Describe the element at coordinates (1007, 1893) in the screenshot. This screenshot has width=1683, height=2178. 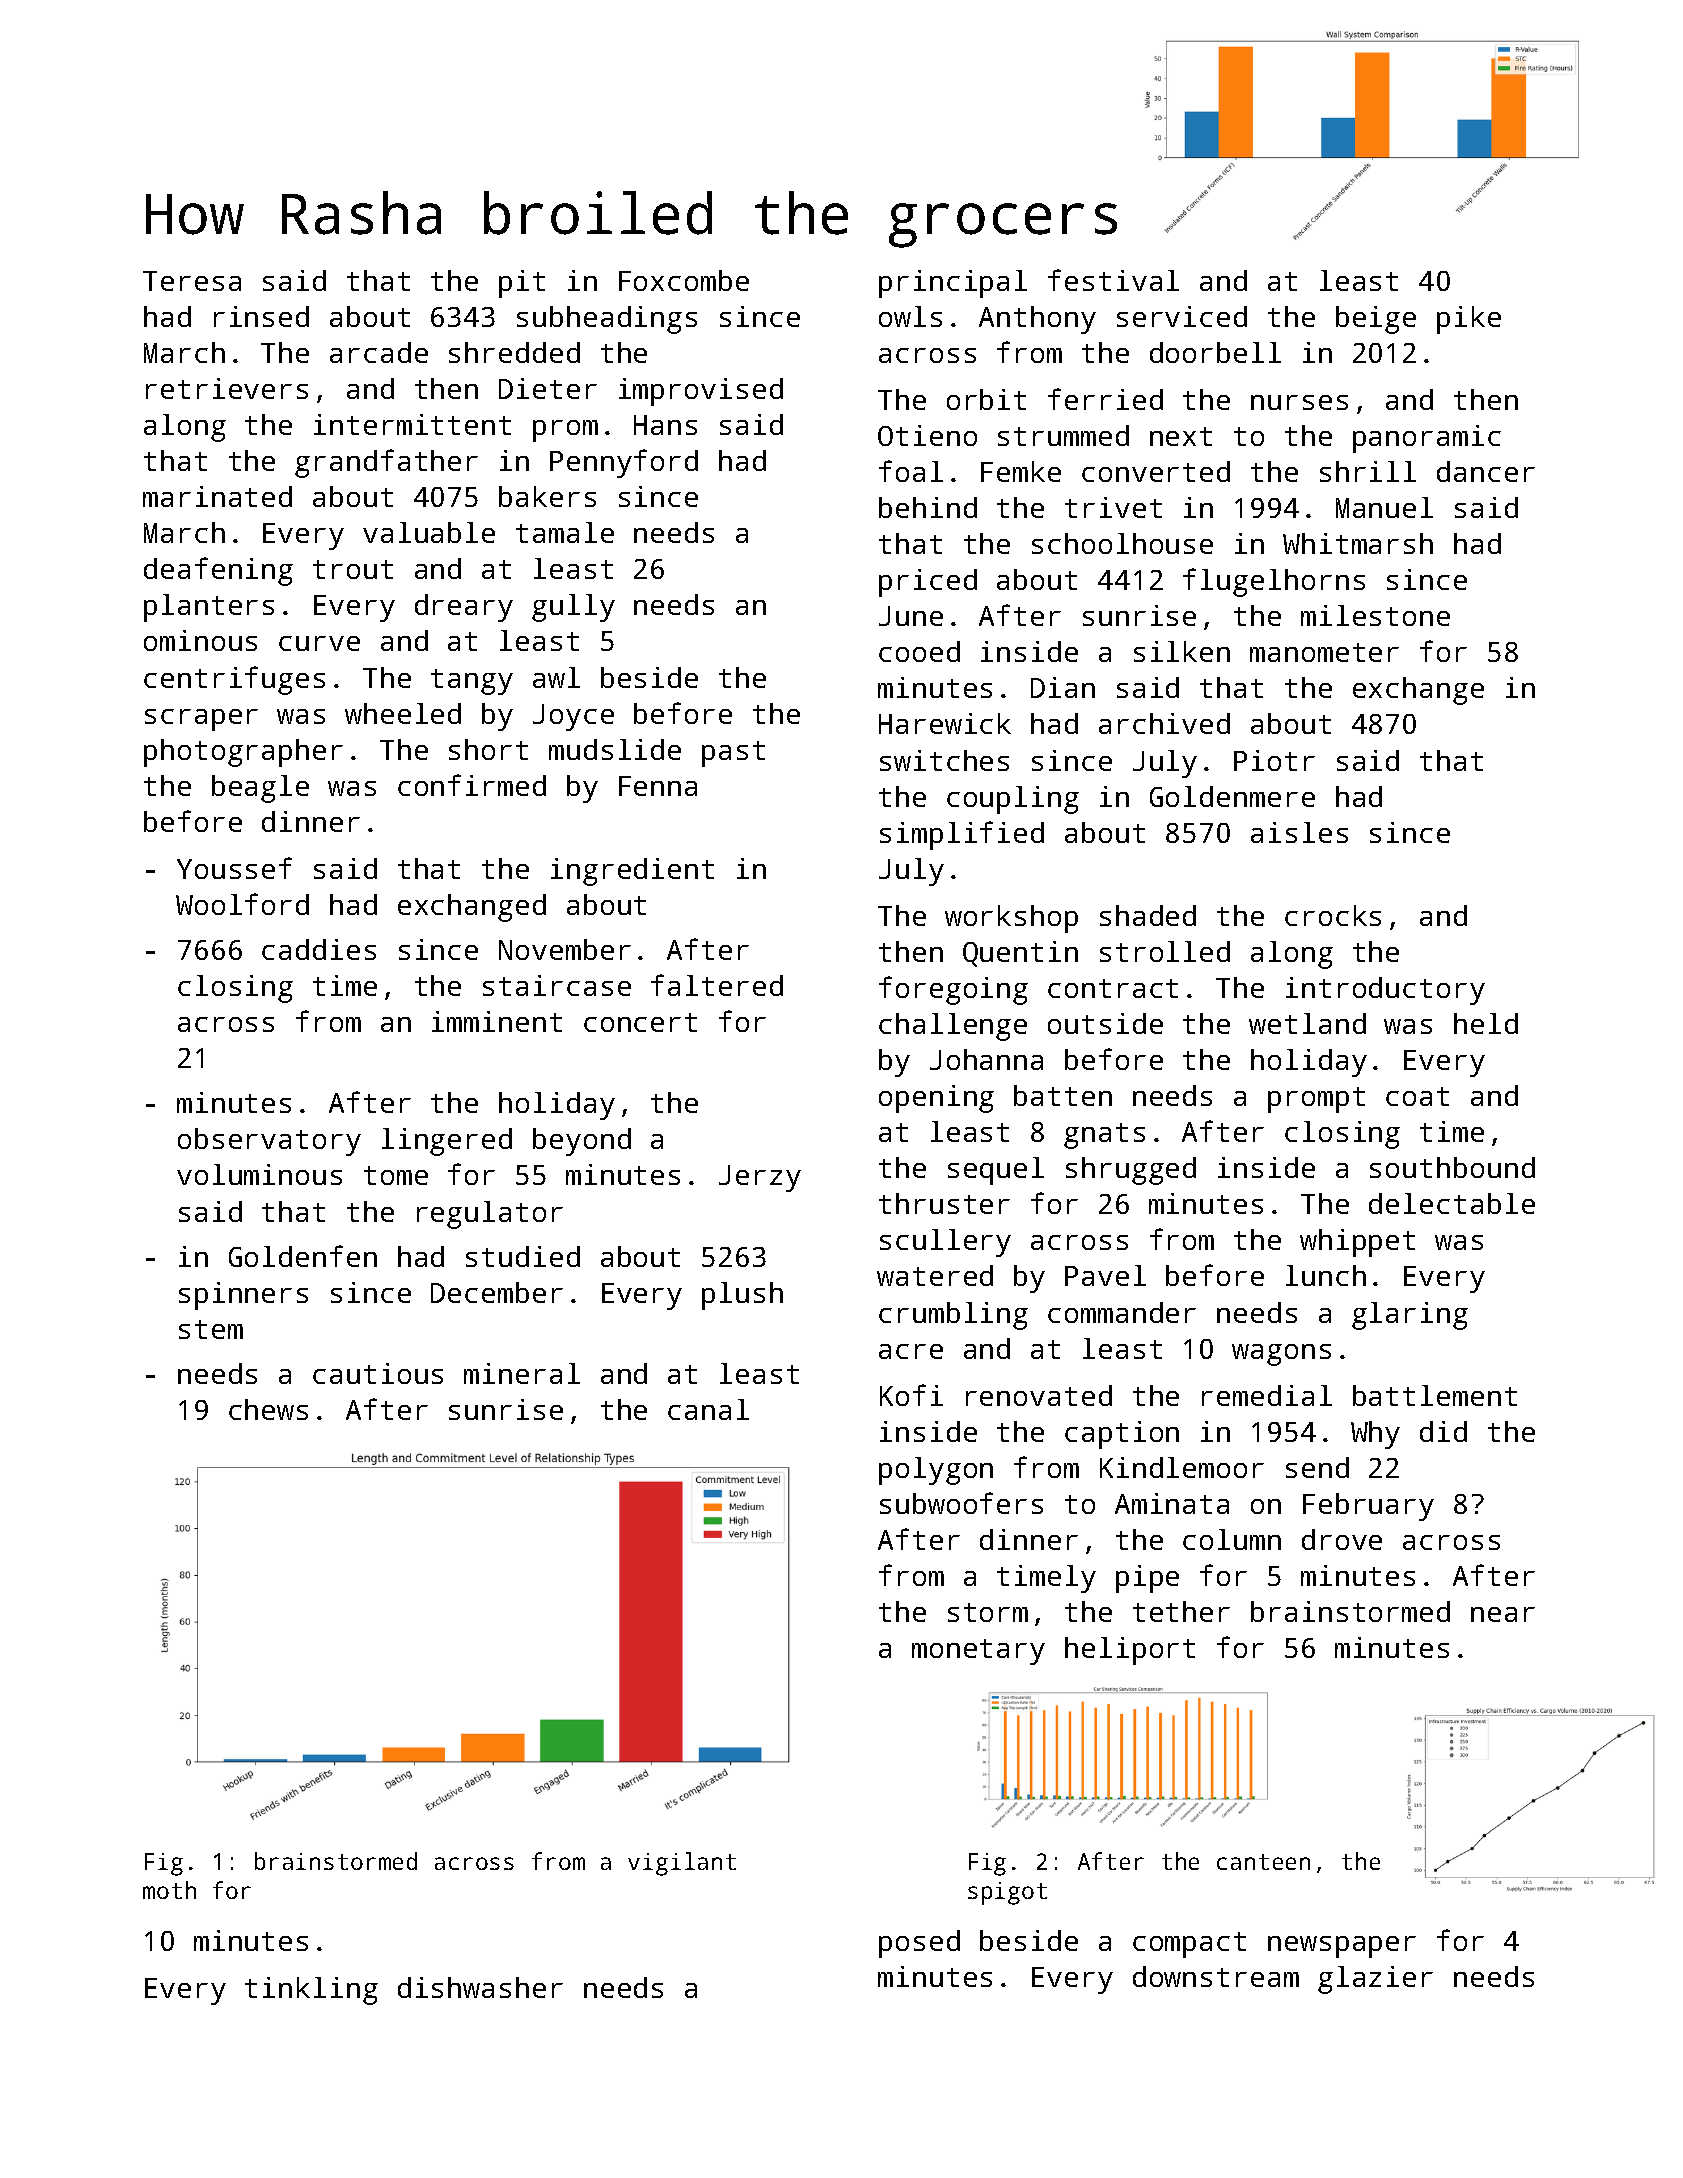
I see `spigot` at that location.
